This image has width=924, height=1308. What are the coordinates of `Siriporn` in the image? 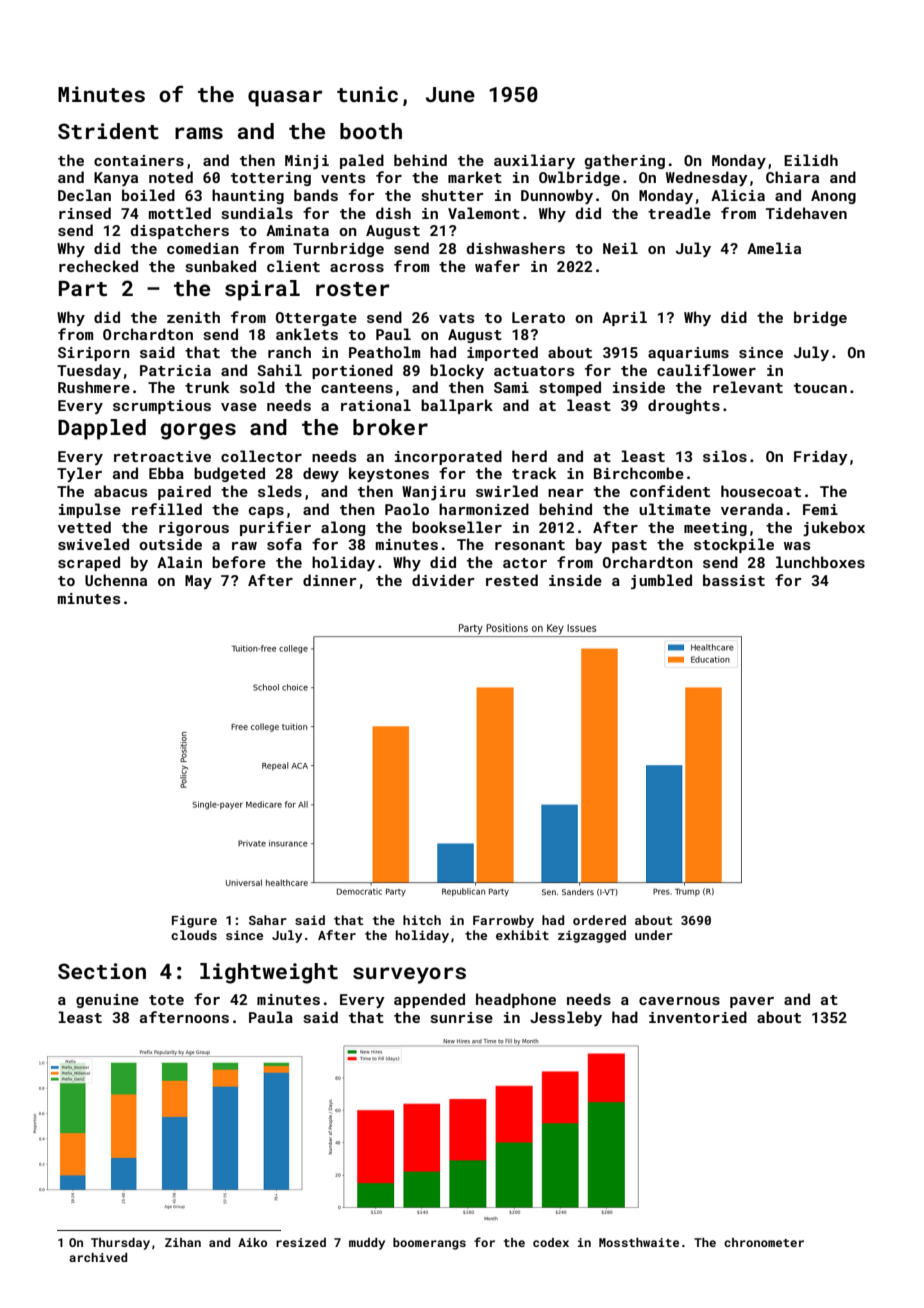 It's located at (94, 354).
